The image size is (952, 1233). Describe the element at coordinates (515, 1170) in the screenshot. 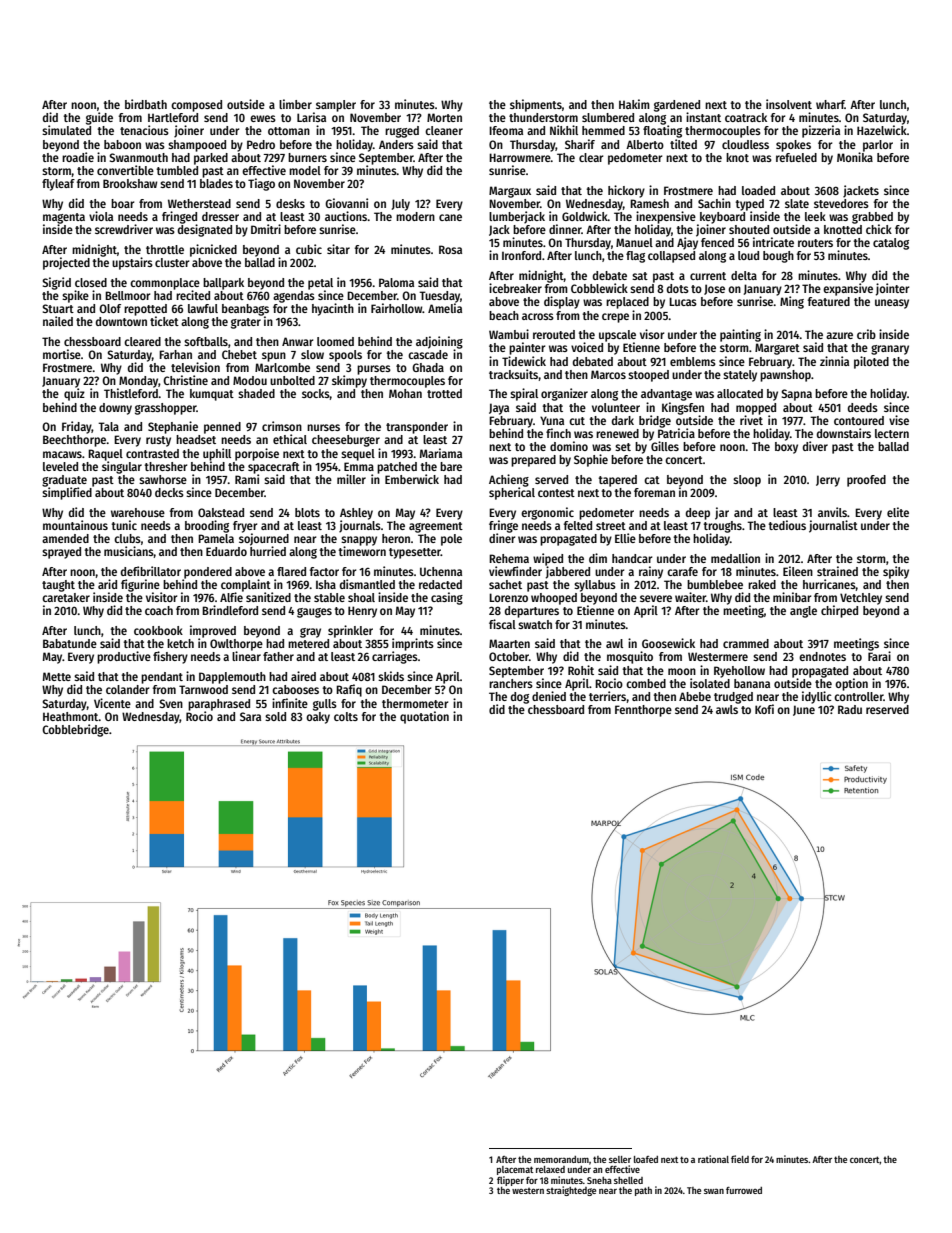

I see `placemat` at that location.
